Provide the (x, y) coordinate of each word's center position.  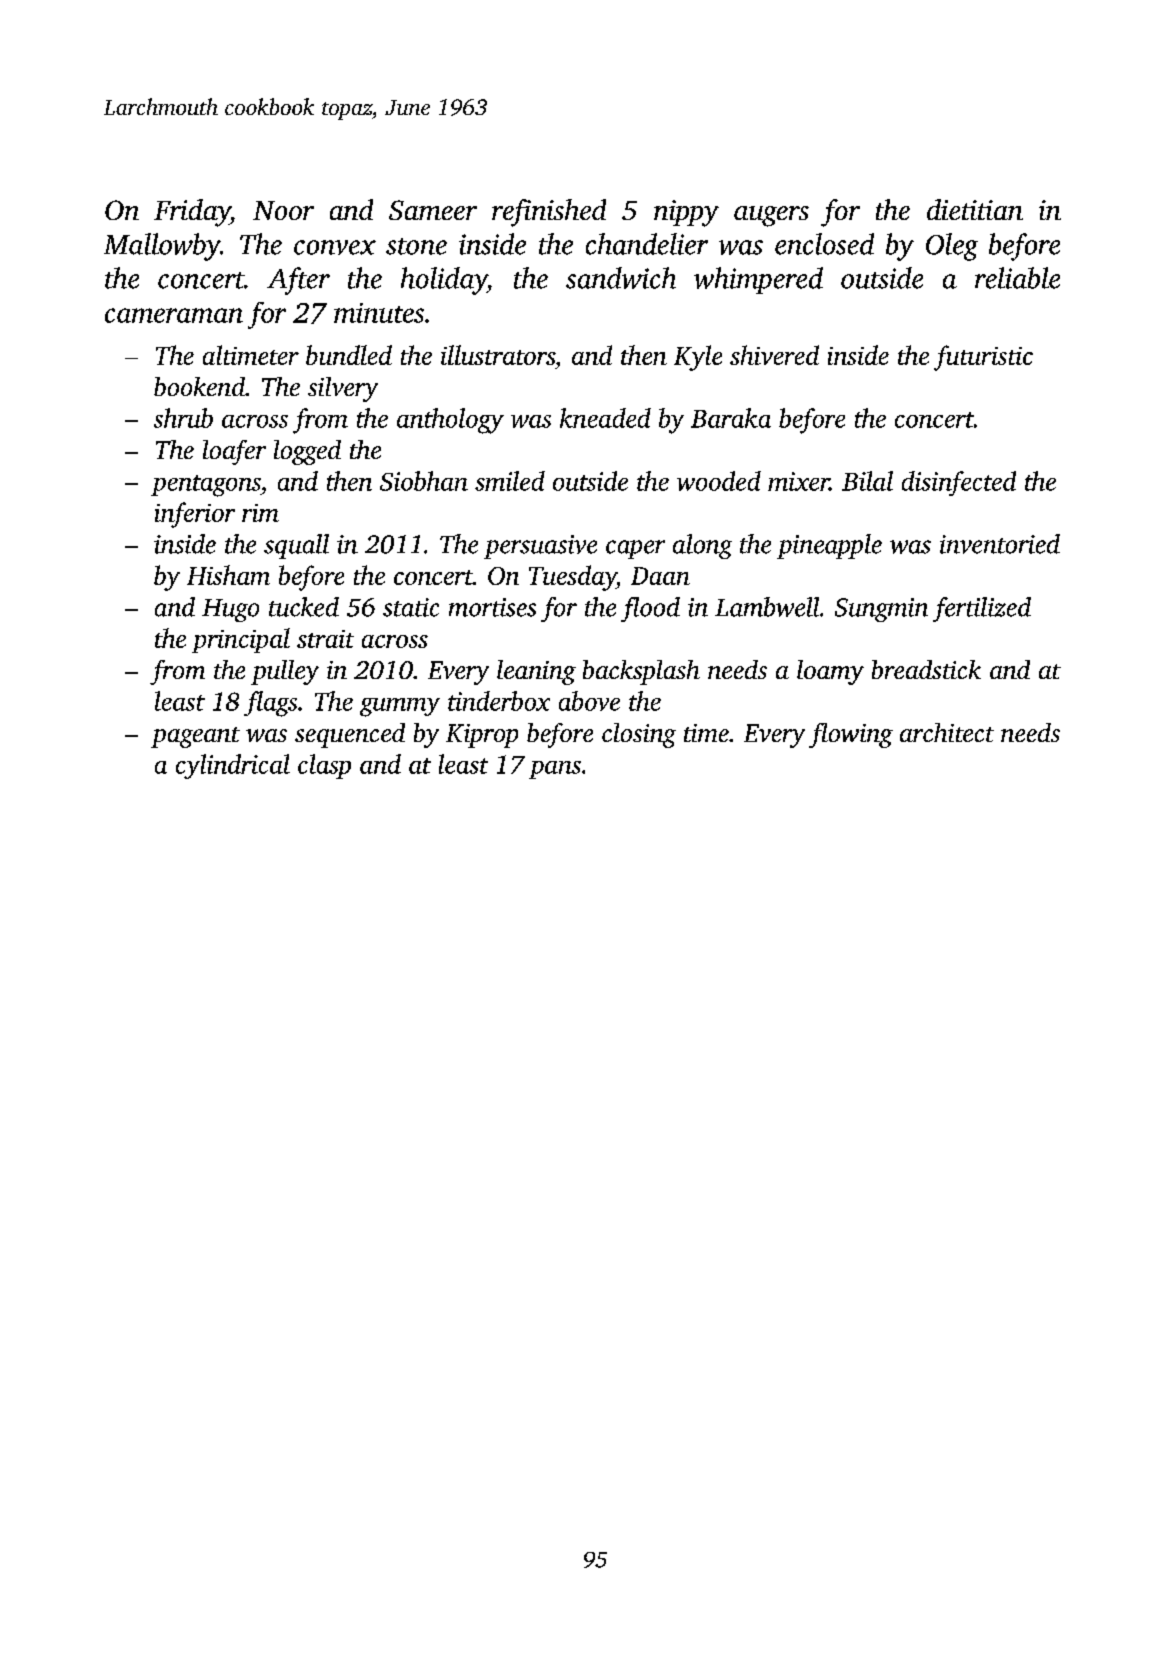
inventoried (1000, 544)
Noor (283, 210)
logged (307, 452)
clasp (324, 766)
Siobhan (424, 481)
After (298, 281)
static (411, 607)
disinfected (959, 483)
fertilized (982, 609)
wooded (719, 481)
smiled (510, 481)
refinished (549, 213)
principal (241, 640)
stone (416, 246)
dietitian (975, 209)
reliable (1017, 278)
